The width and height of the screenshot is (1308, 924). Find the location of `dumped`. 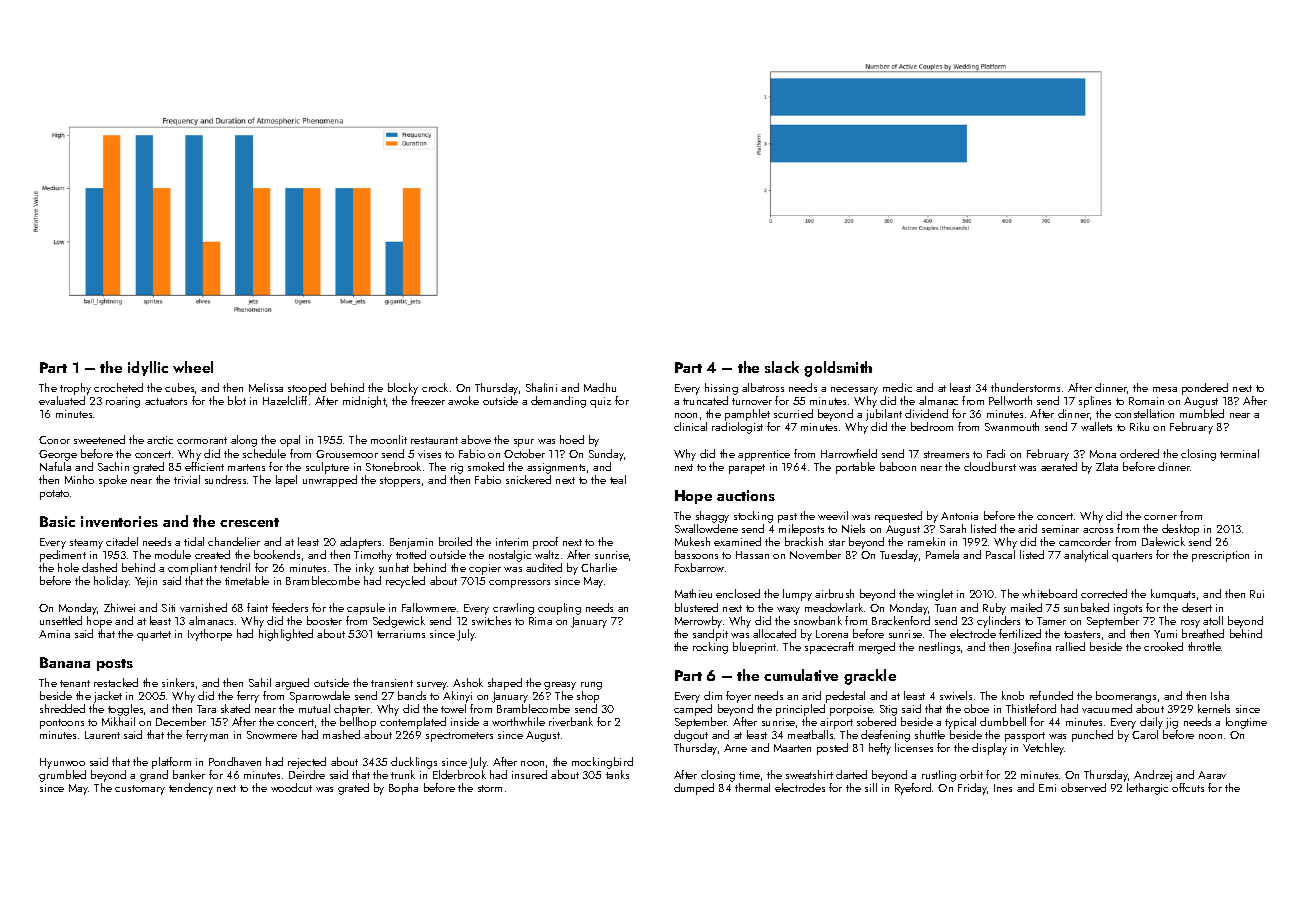

dumped is located at coordinates (694, 789).
